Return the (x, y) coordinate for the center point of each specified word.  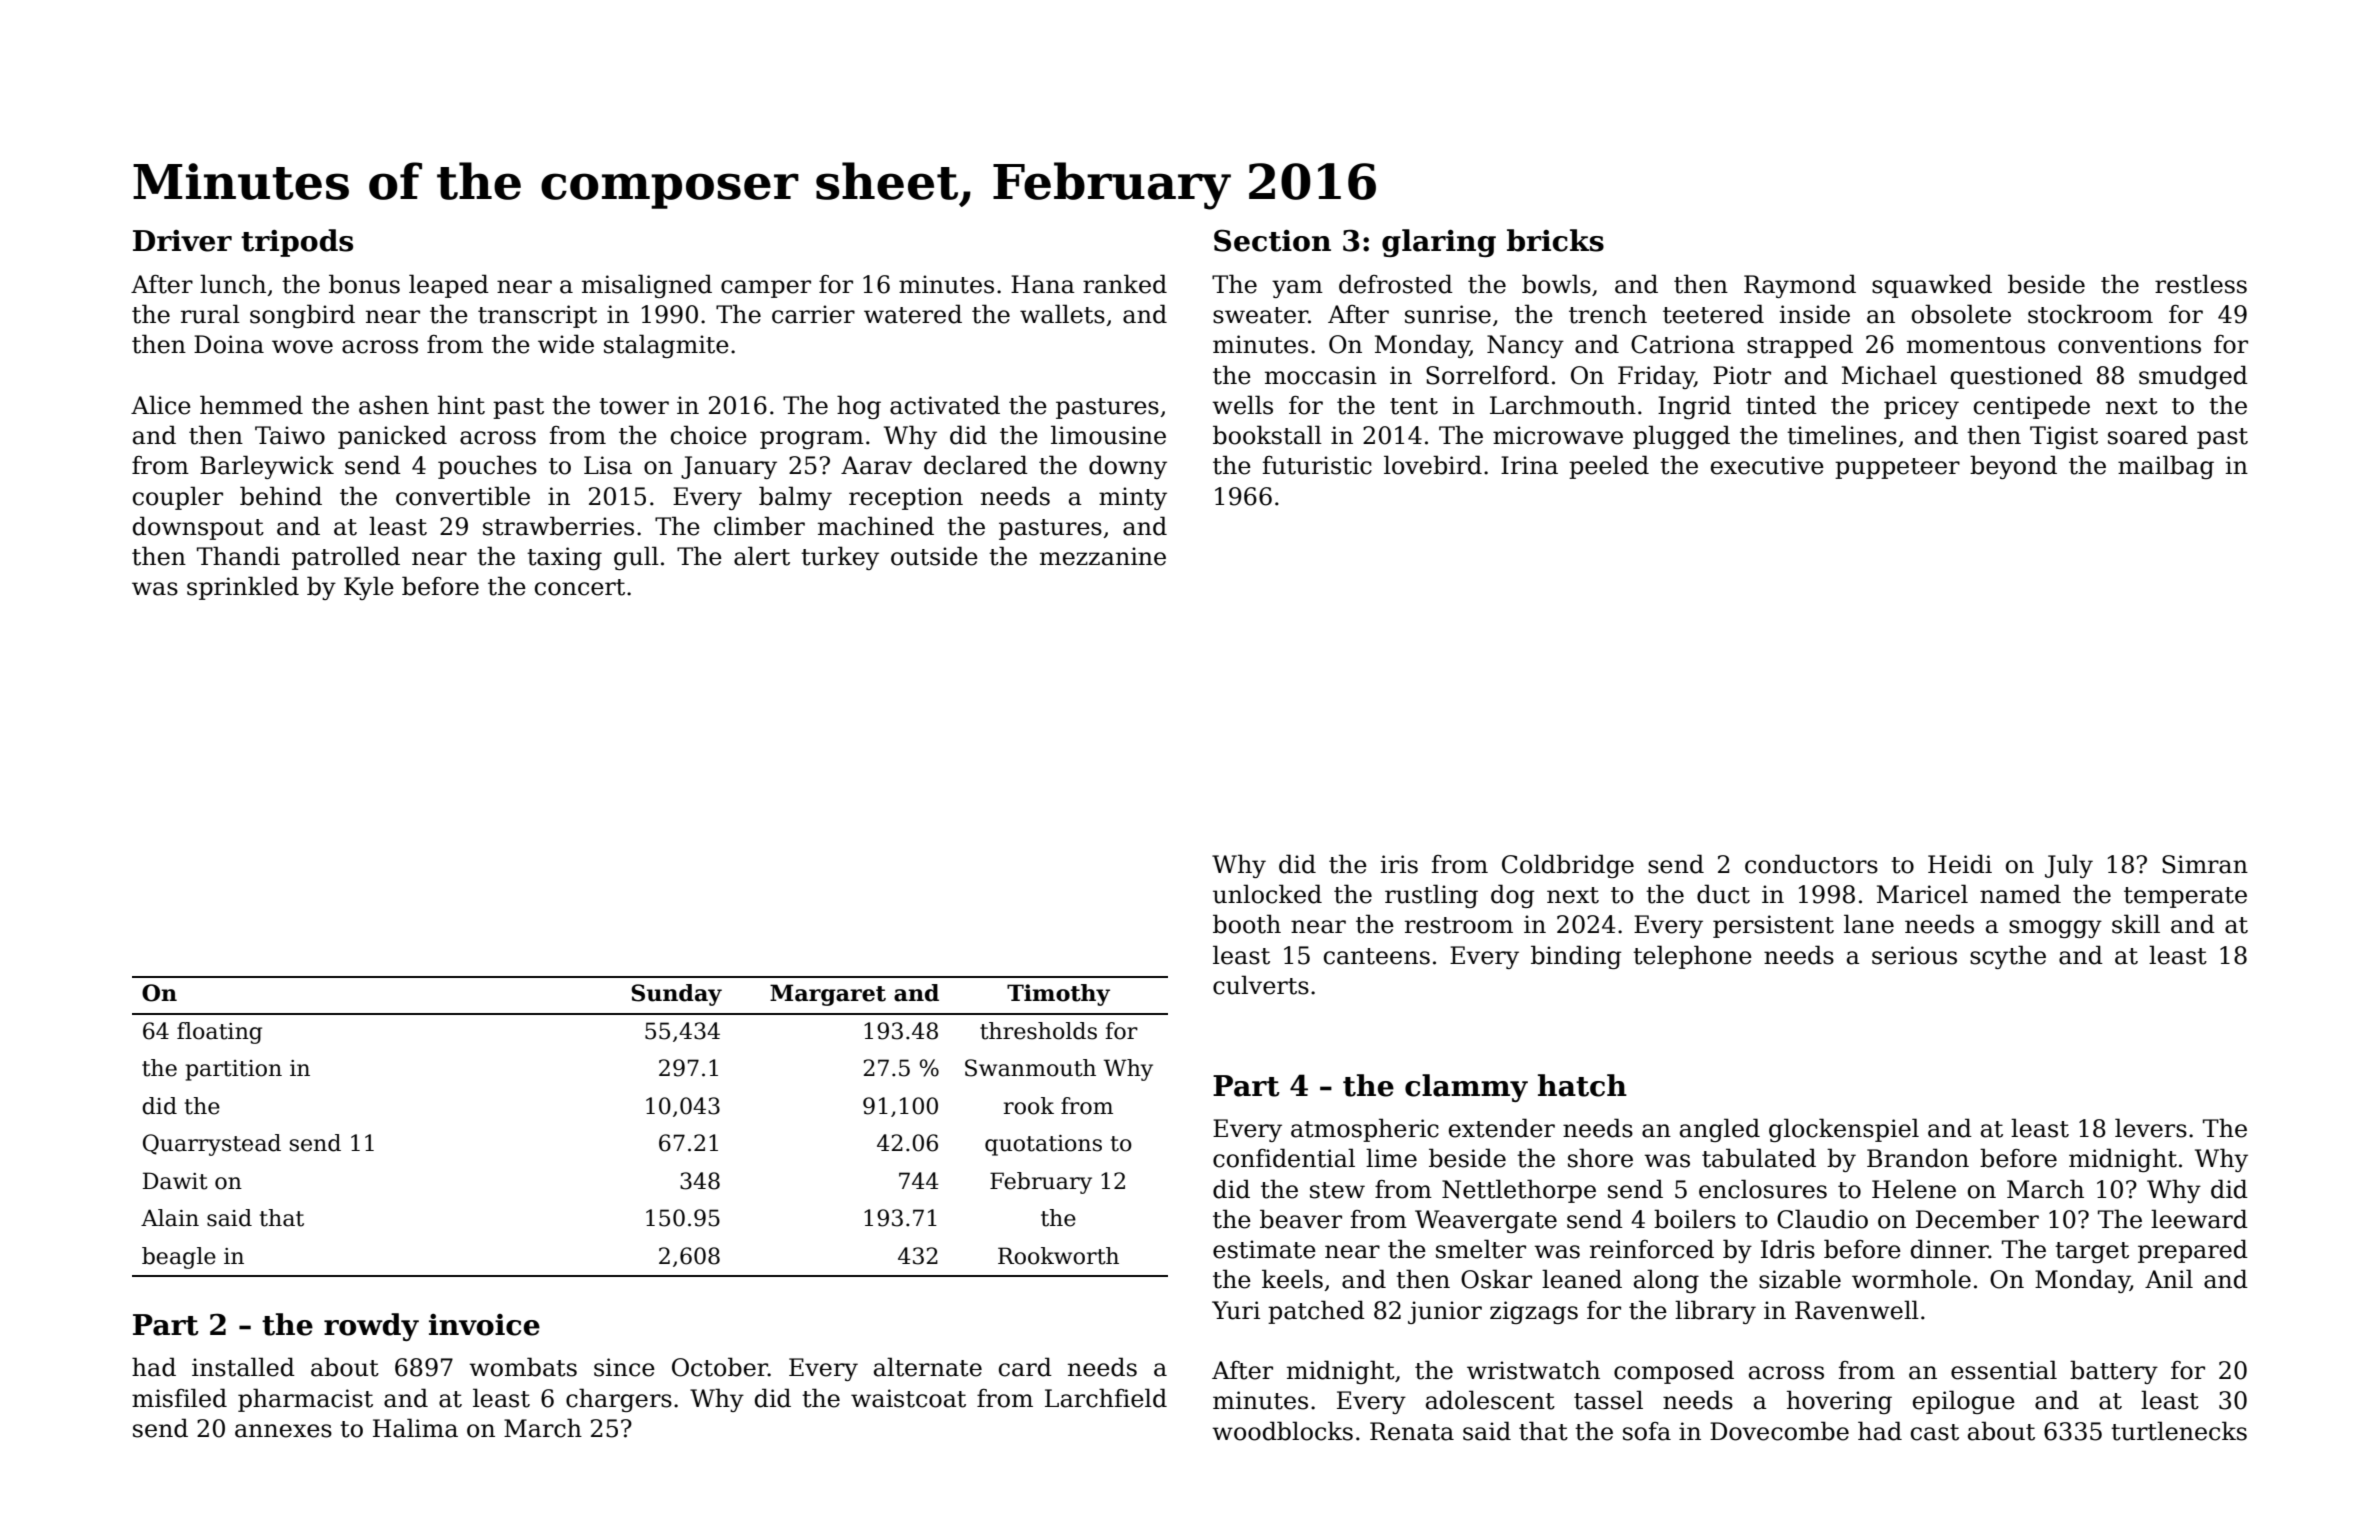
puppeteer (1897, 468)
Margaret (828, 995)
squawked (1932, 286)
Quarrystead (212, 1145)
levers (2151, 1128)
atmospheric (1365, 1130)
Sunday (676, 995)
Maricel (1922, 894)
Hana (1043, 284)
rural (210, 314)
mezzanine (1103, 556)
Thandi (238, 556)
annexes (283, 1431)
